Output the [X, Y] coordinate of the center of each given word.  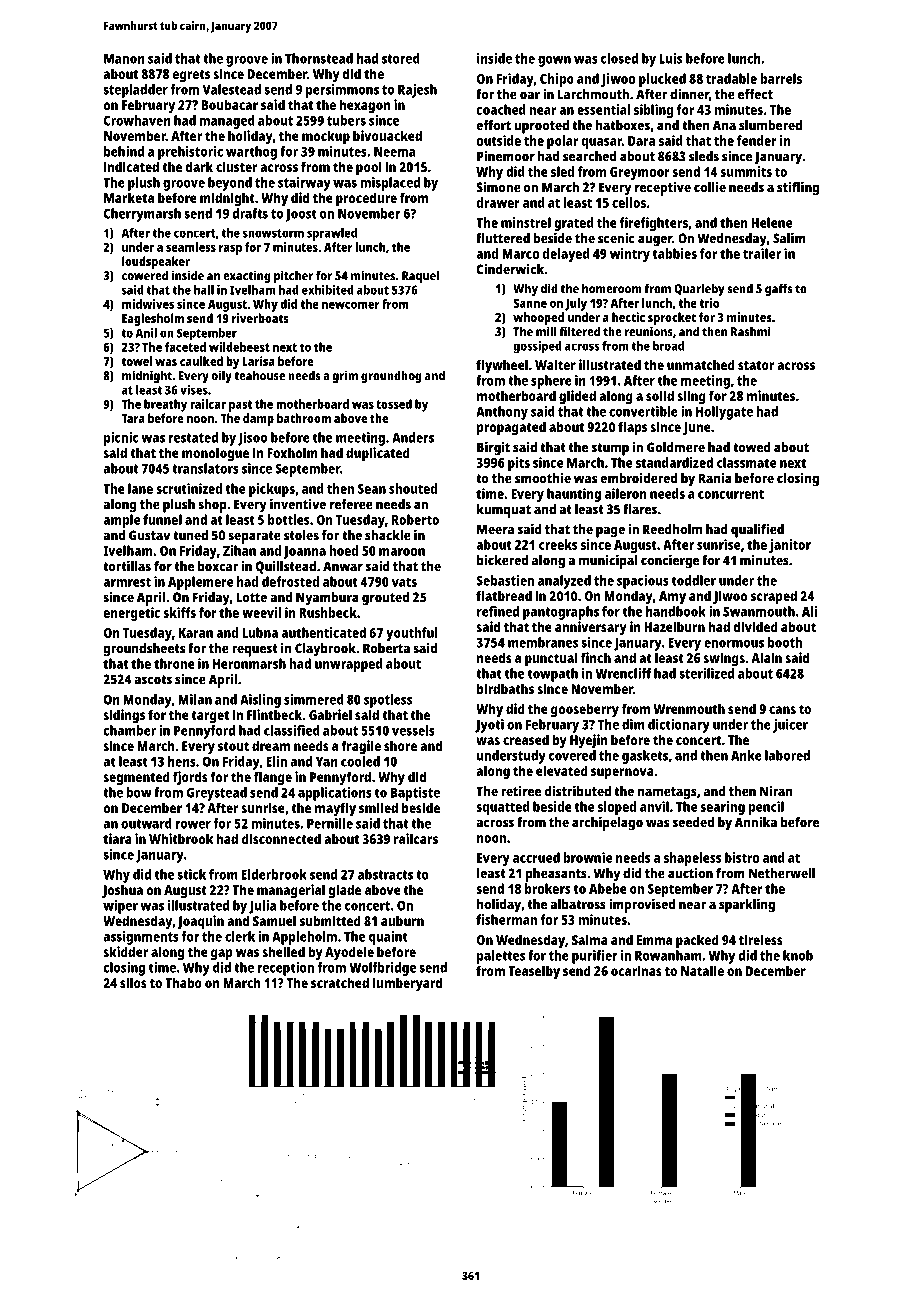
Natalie [702, 970]
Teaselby [534, 972]
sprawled [332, 234]
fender [757, 140]
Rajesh [417, 91]
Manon [124, 59]
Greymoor [640, 173]
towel [136, 361]
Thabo [183, 982]
